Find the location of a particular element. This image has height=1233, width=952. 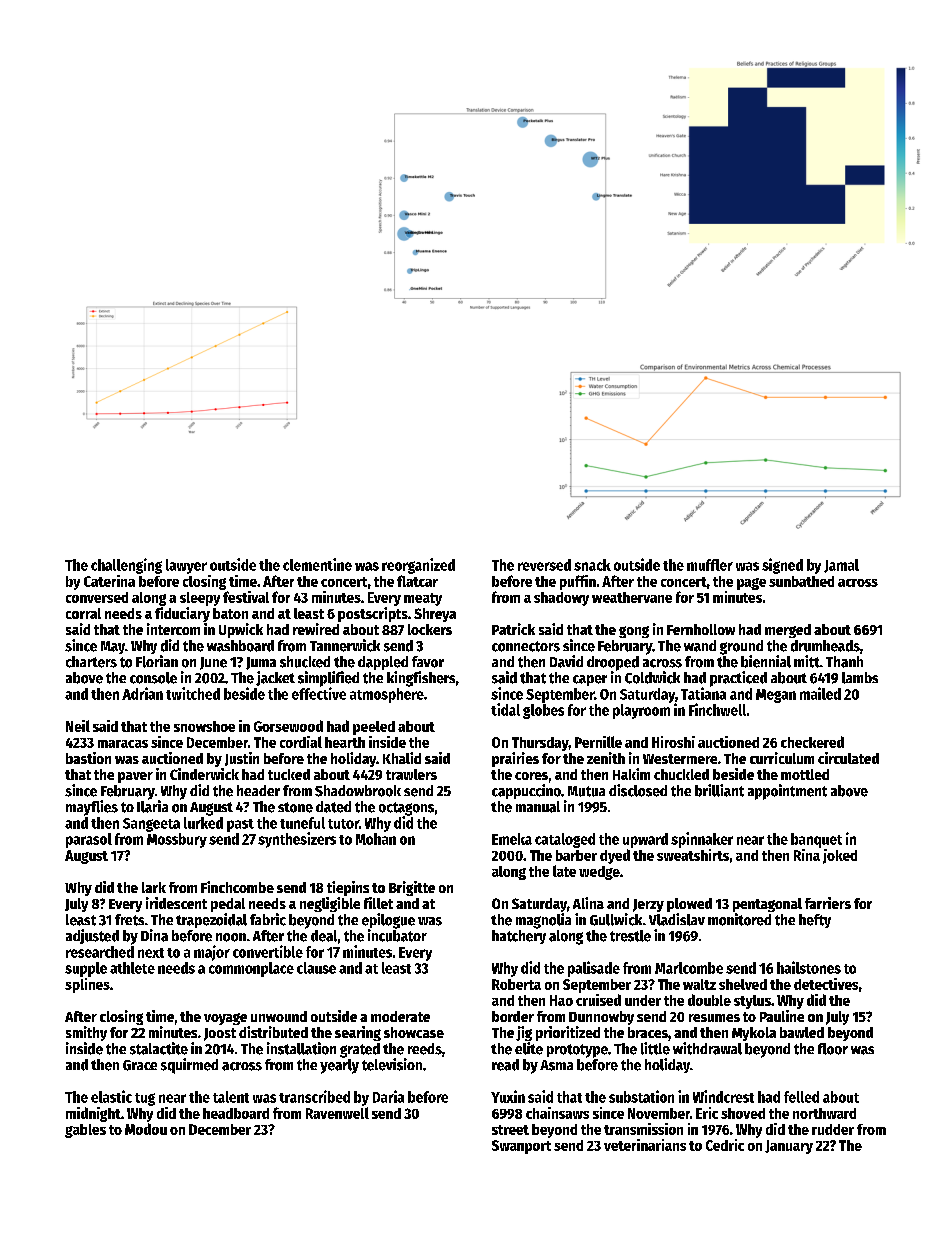

flatcar is located at coordinates (417, 581).
